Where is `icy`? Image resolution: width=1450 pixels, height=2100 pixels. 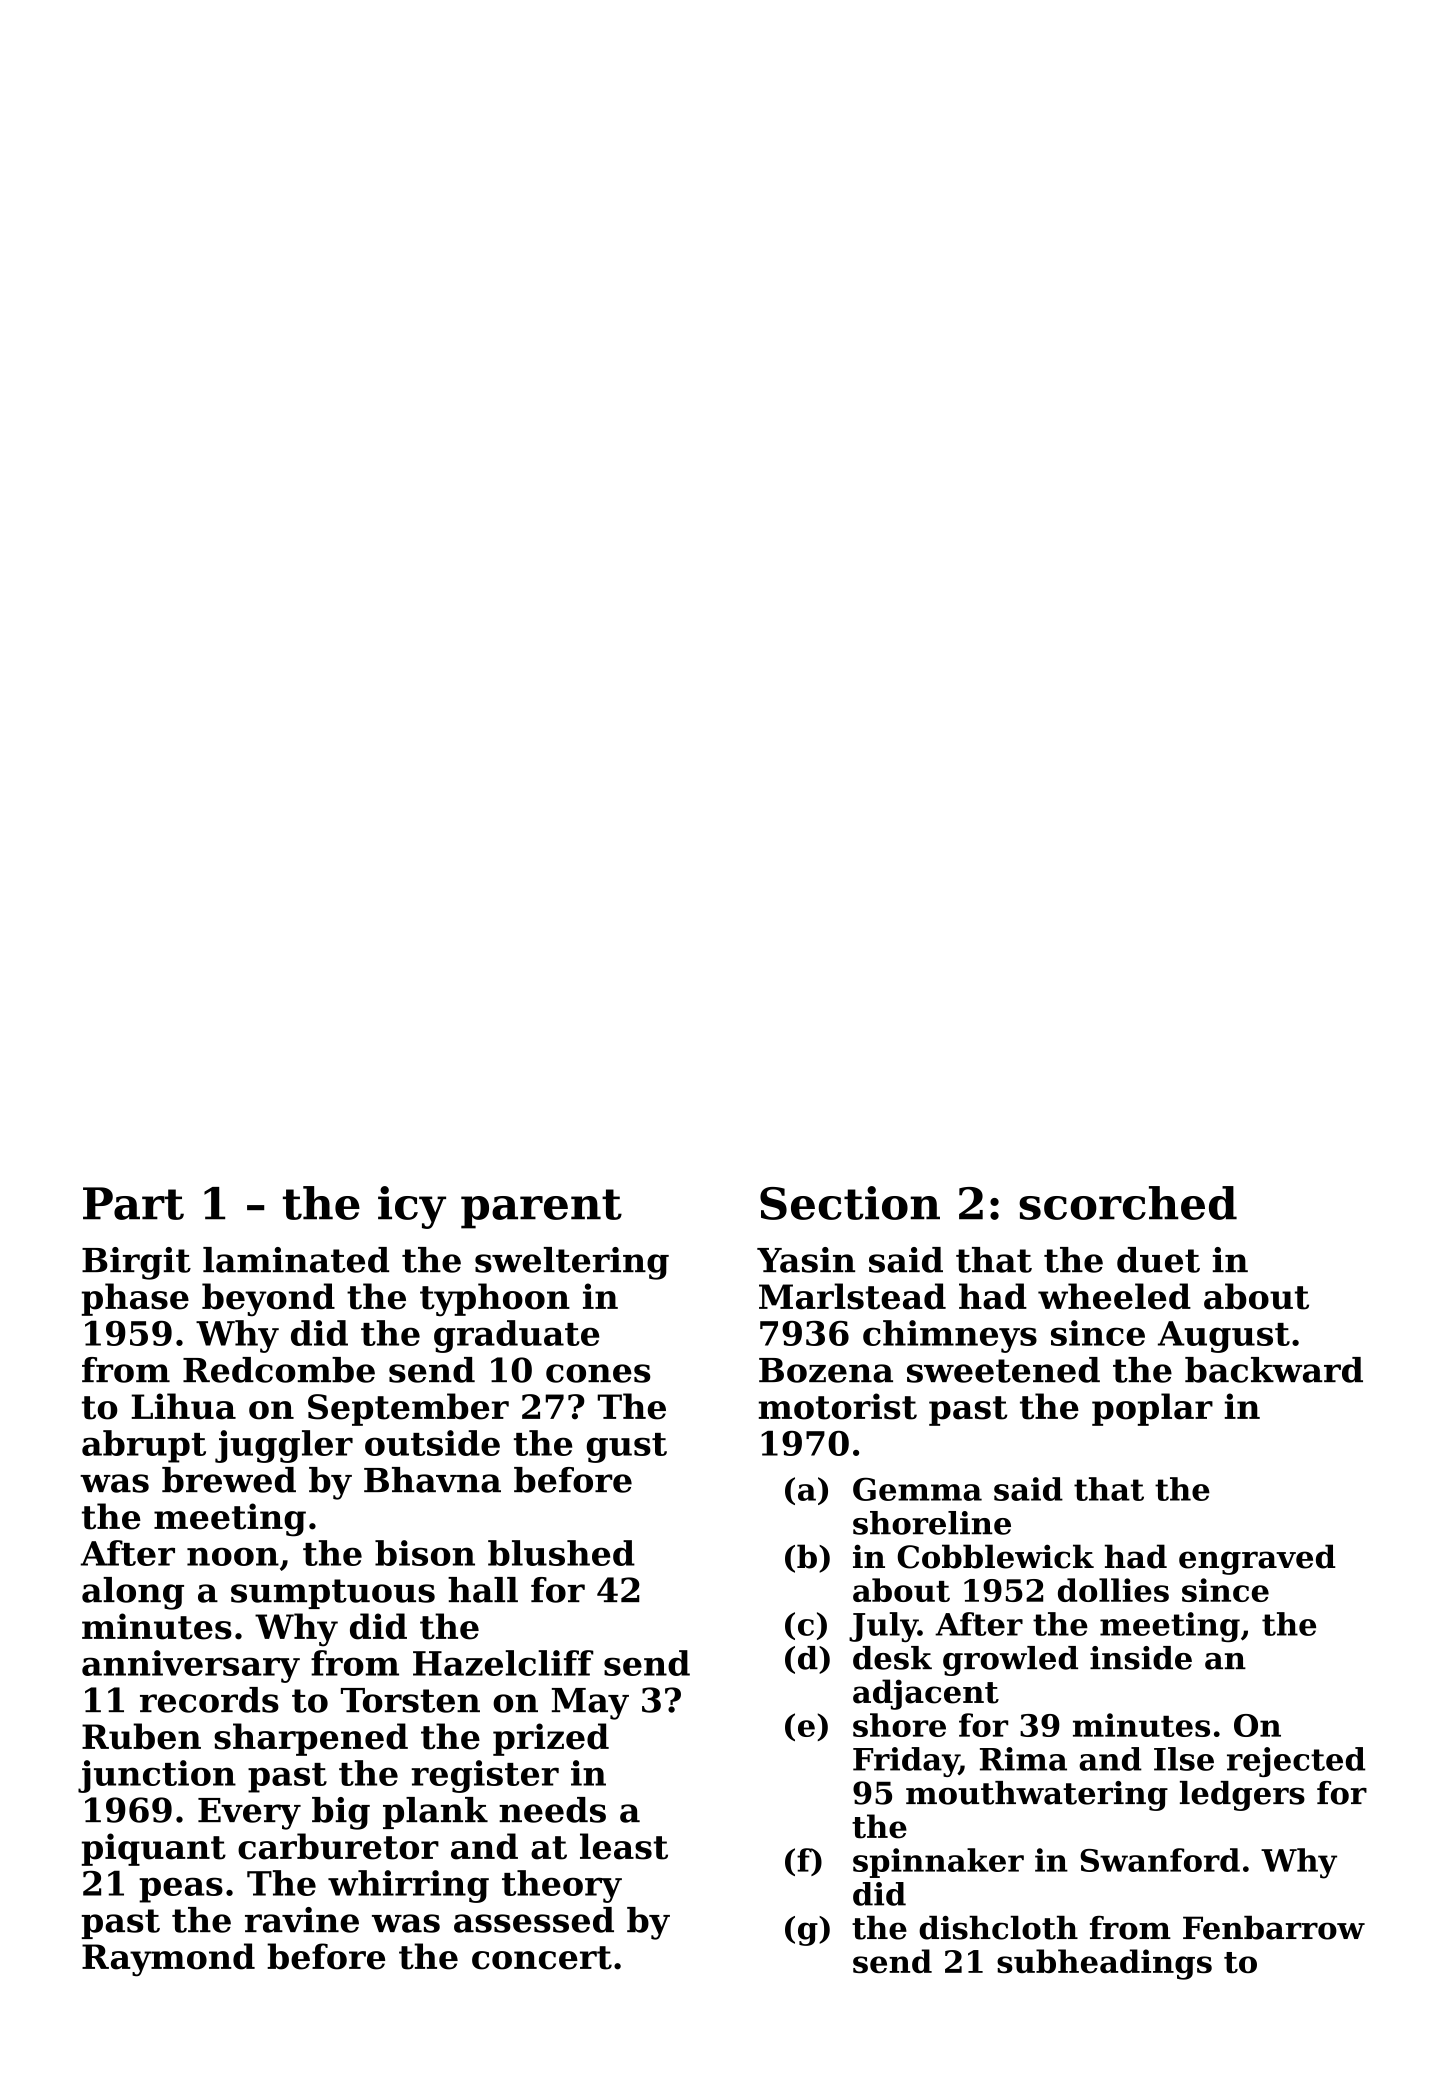 icy is located at coordinates (412, 1207).
